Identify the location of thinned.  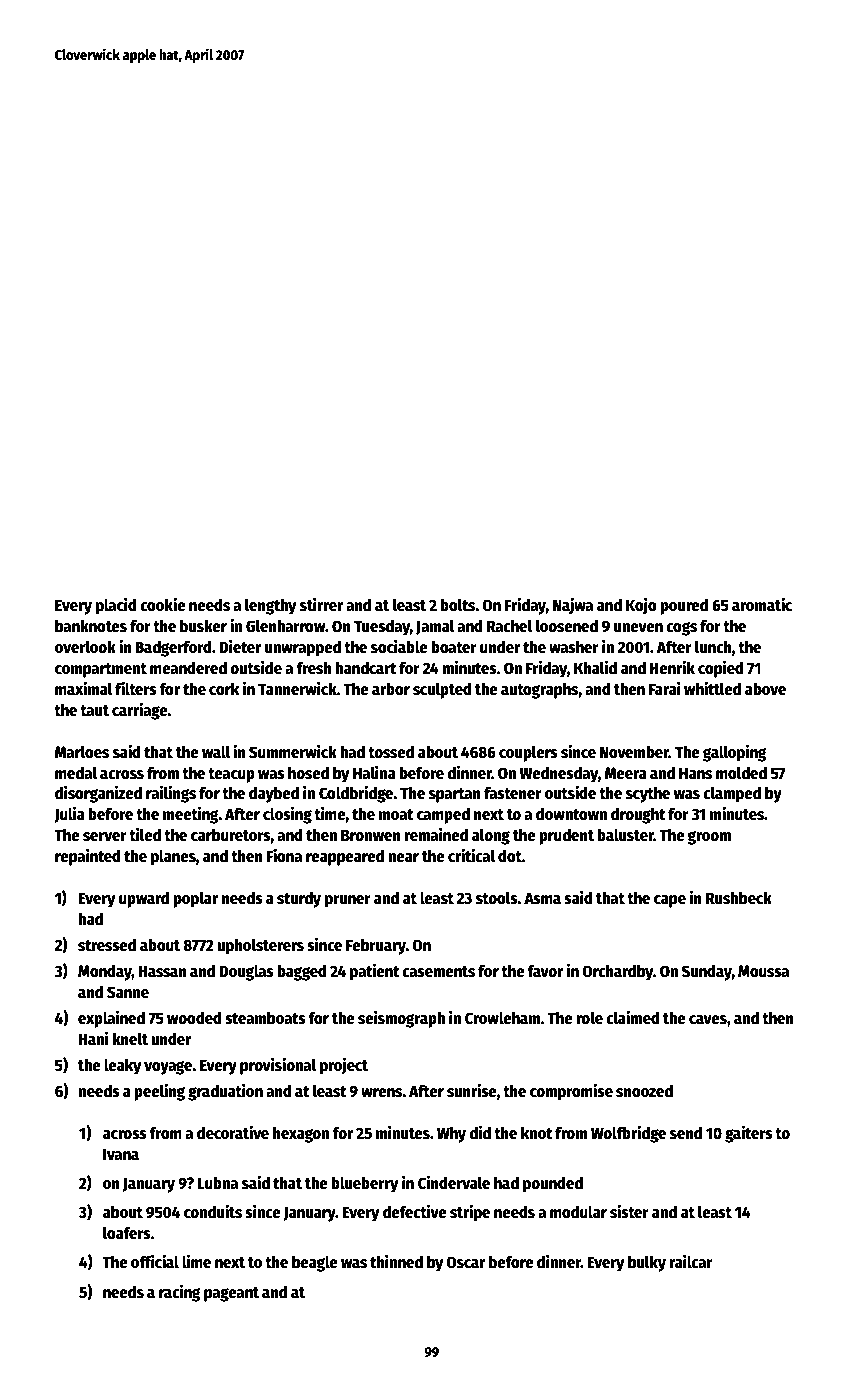
(396, 1262).
